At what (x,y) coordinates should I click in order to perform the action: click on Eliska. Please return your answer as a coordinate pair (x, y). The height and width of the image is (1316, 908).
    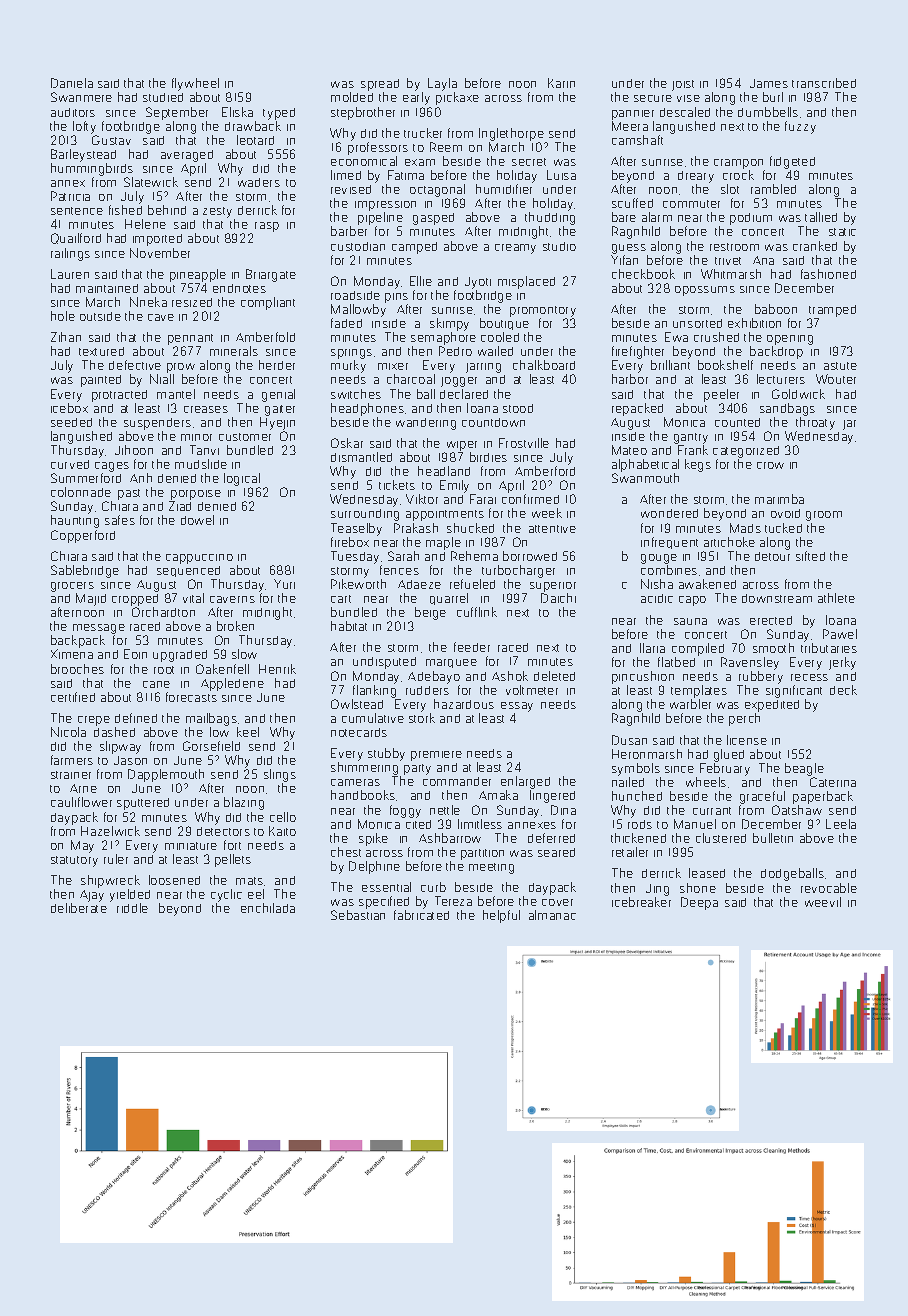
    Looking at the image, I should click on (237, 112).
